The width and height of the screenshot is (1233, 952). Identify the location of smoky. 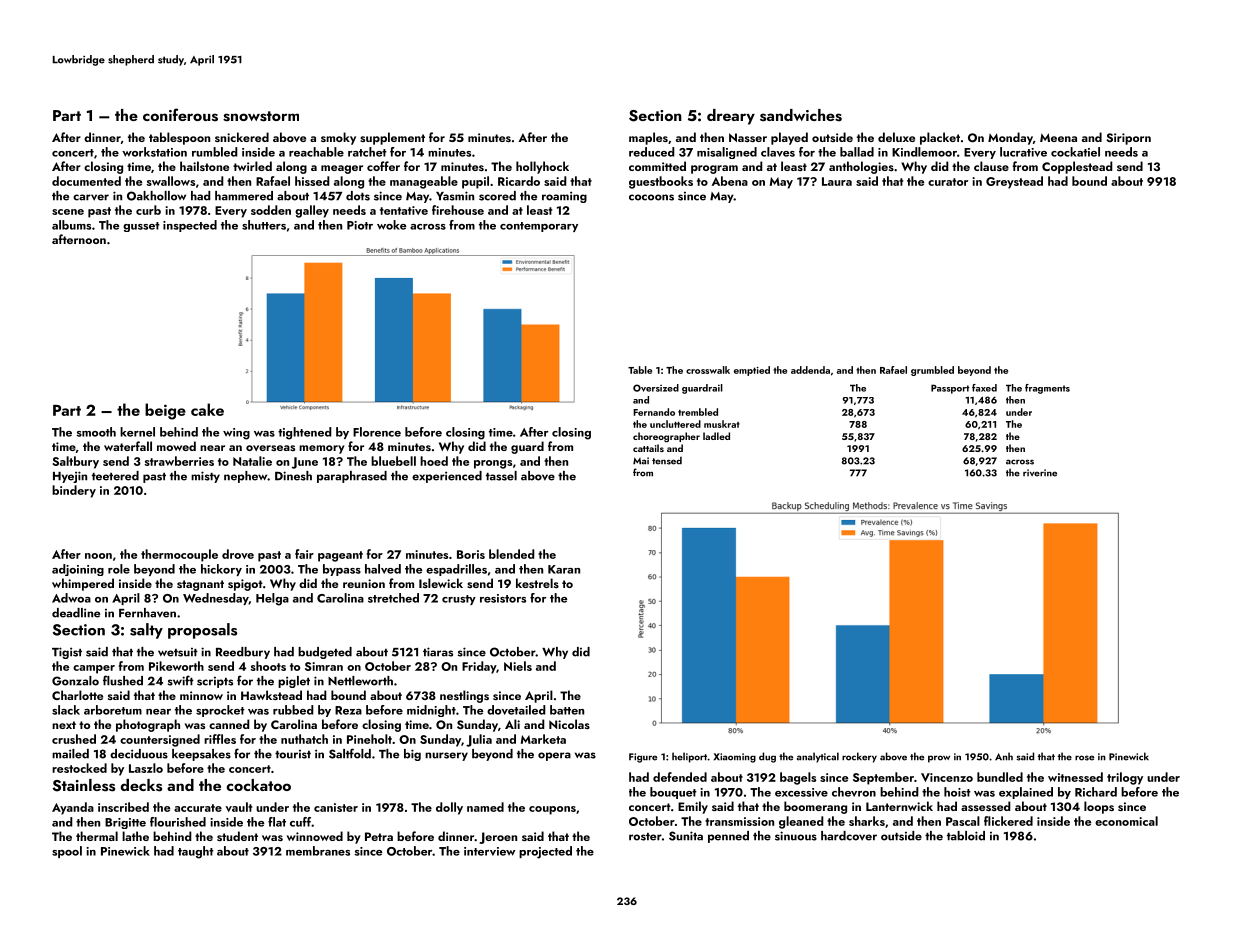
(338, 138).
